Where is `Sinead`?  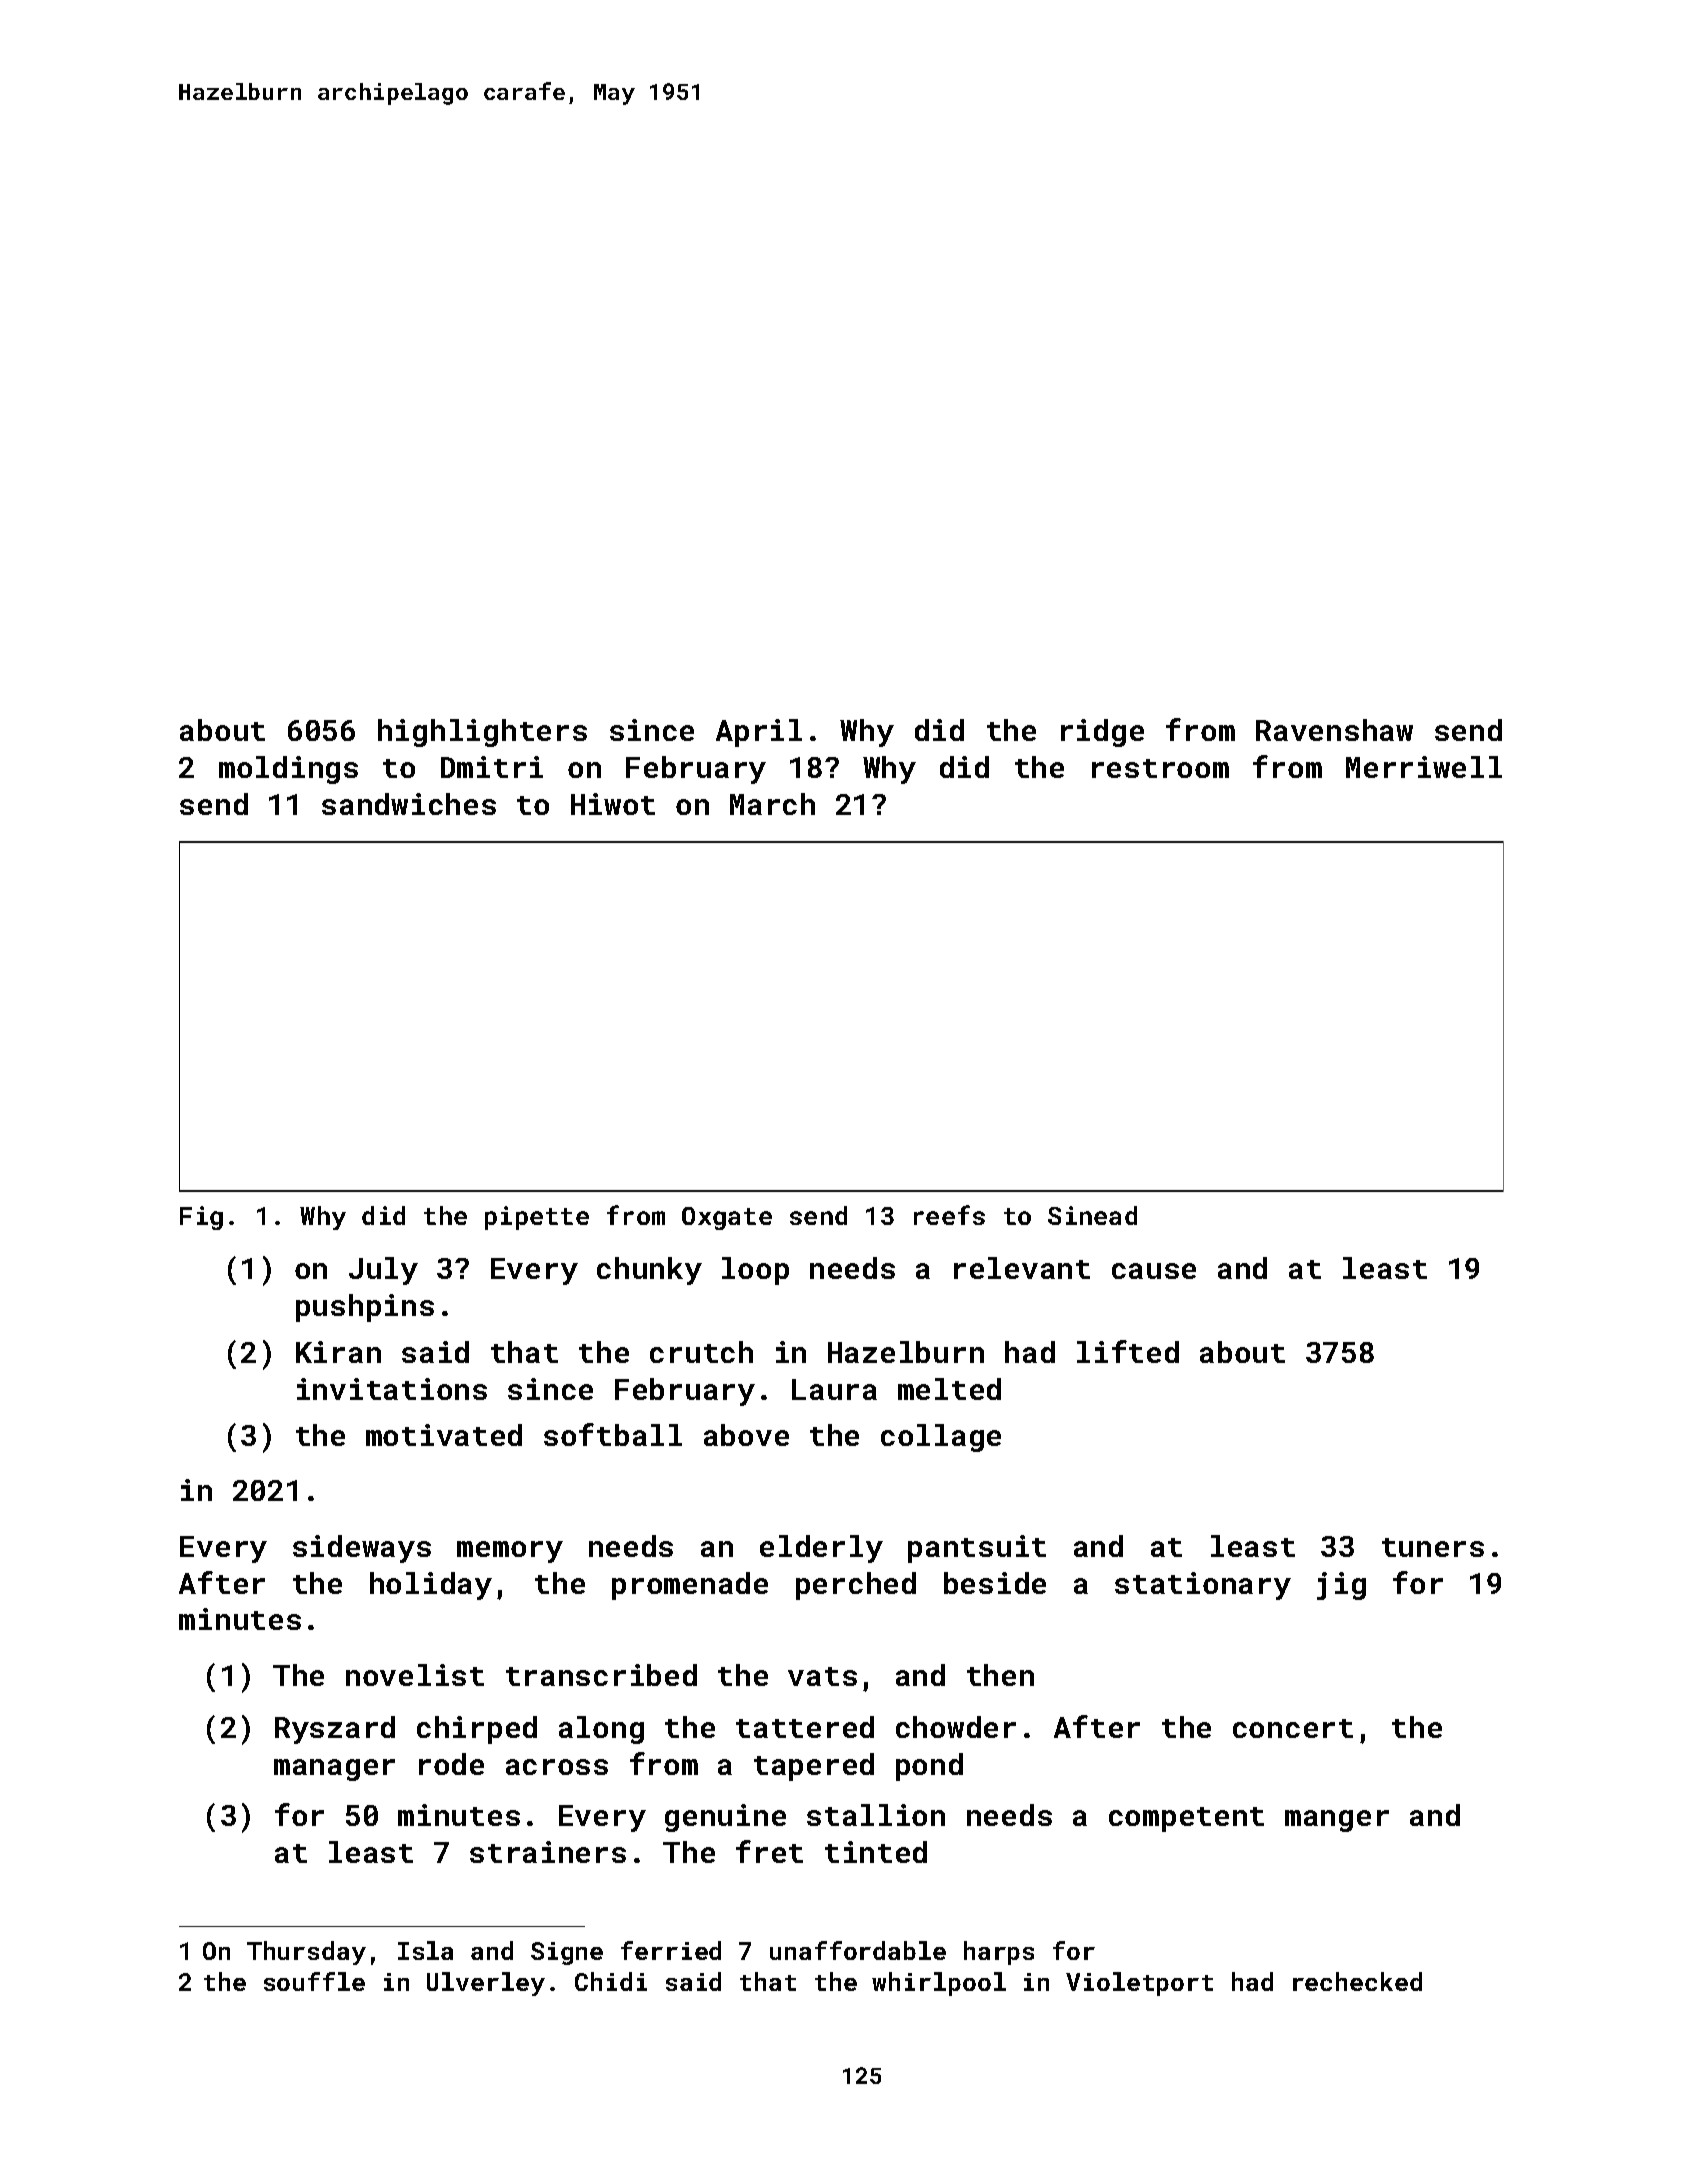
Sinead is located at coordinates (1092, 1215).
